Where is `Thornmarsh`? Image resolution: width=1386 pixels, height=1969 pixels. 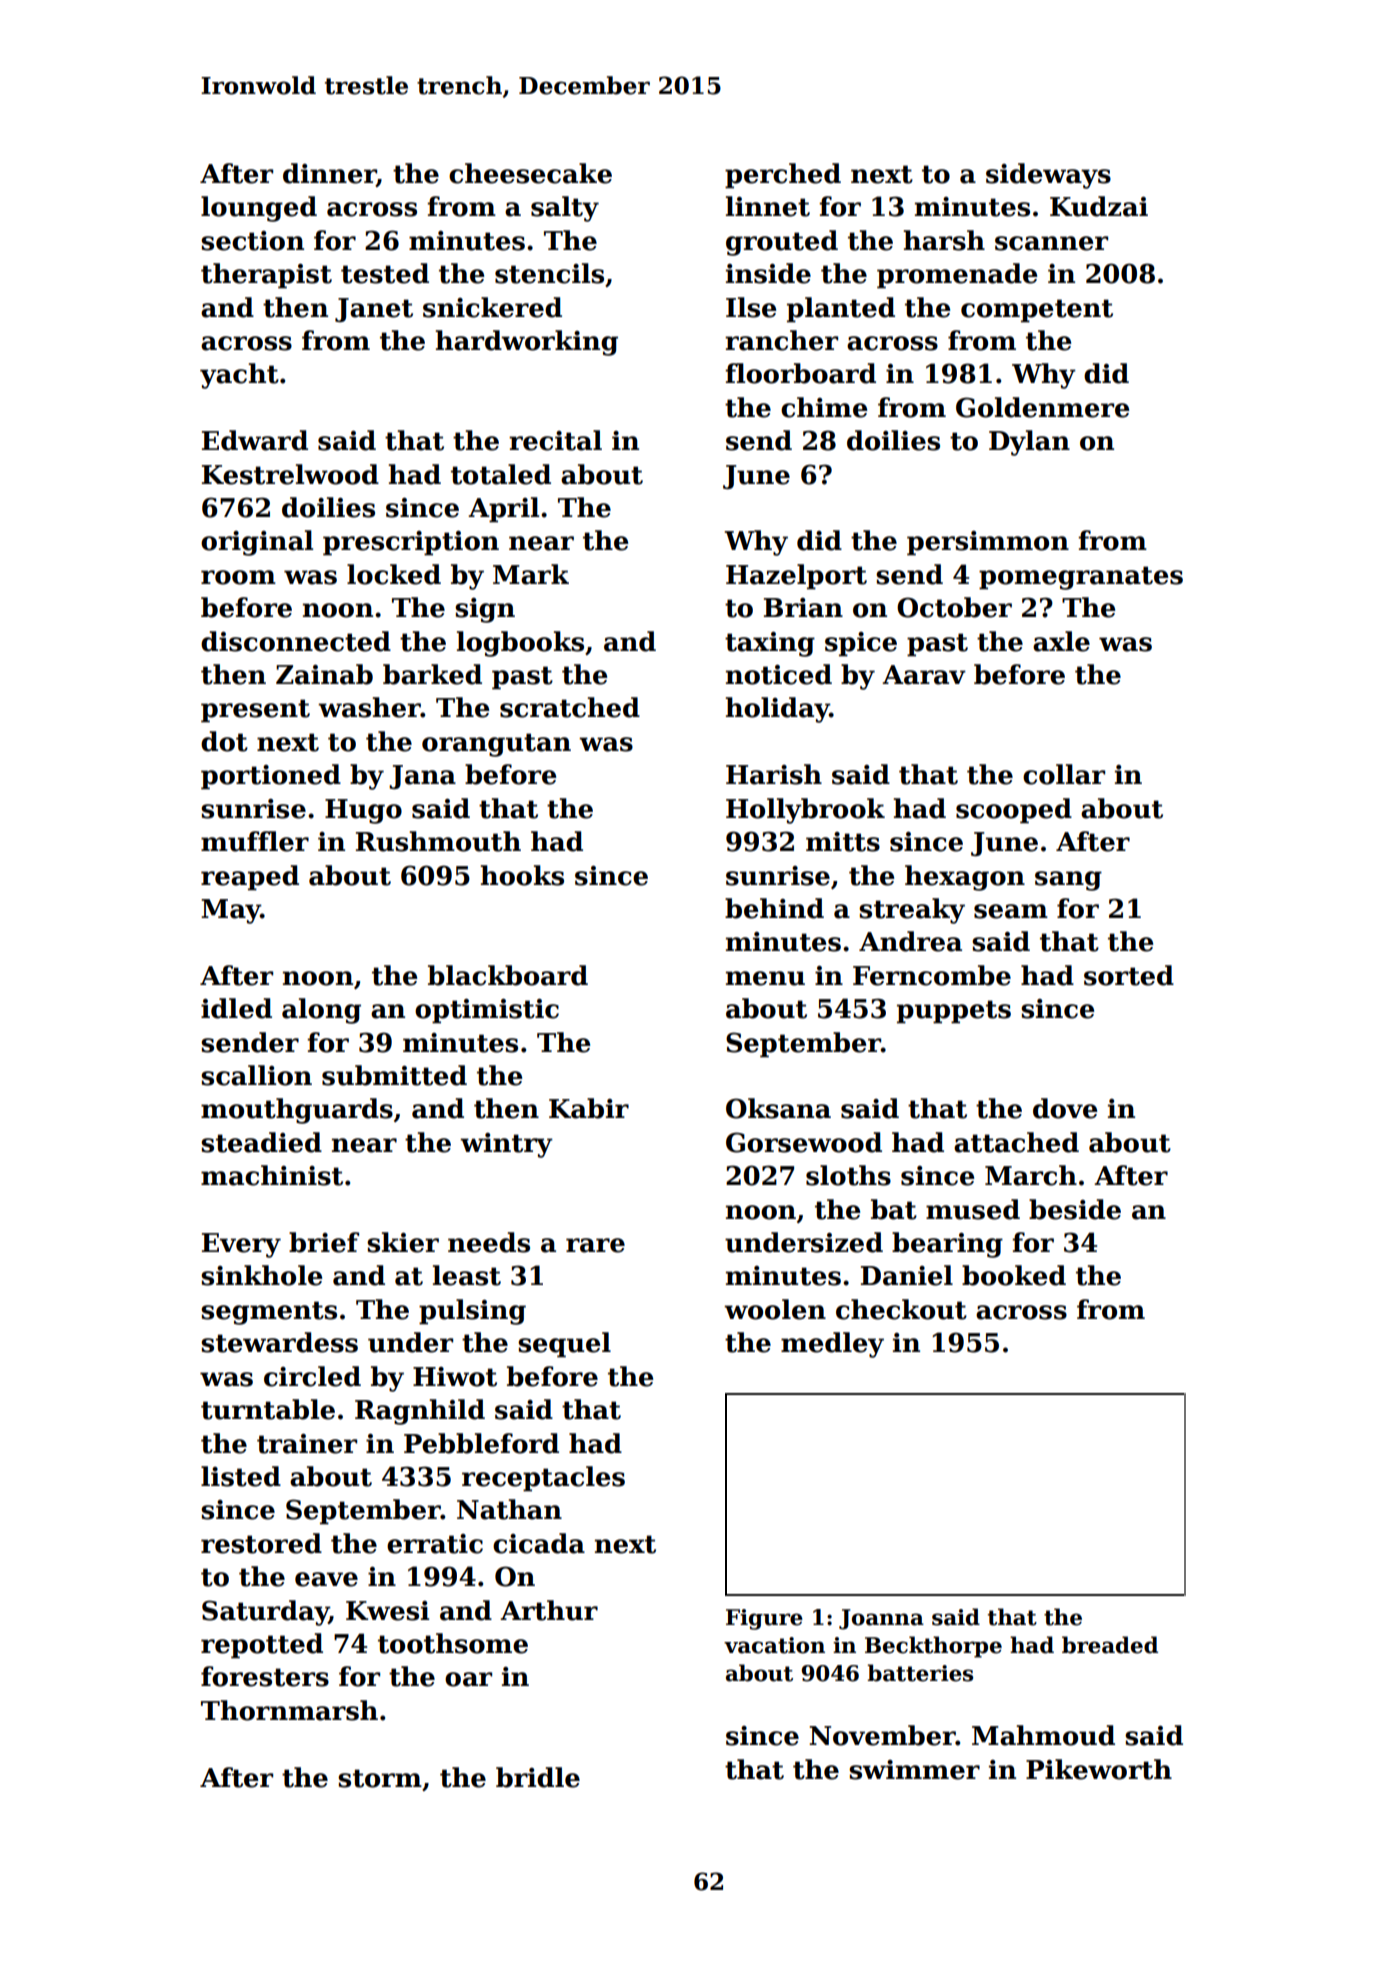 Thornmarsh is located at coordinates (289, 1710).
